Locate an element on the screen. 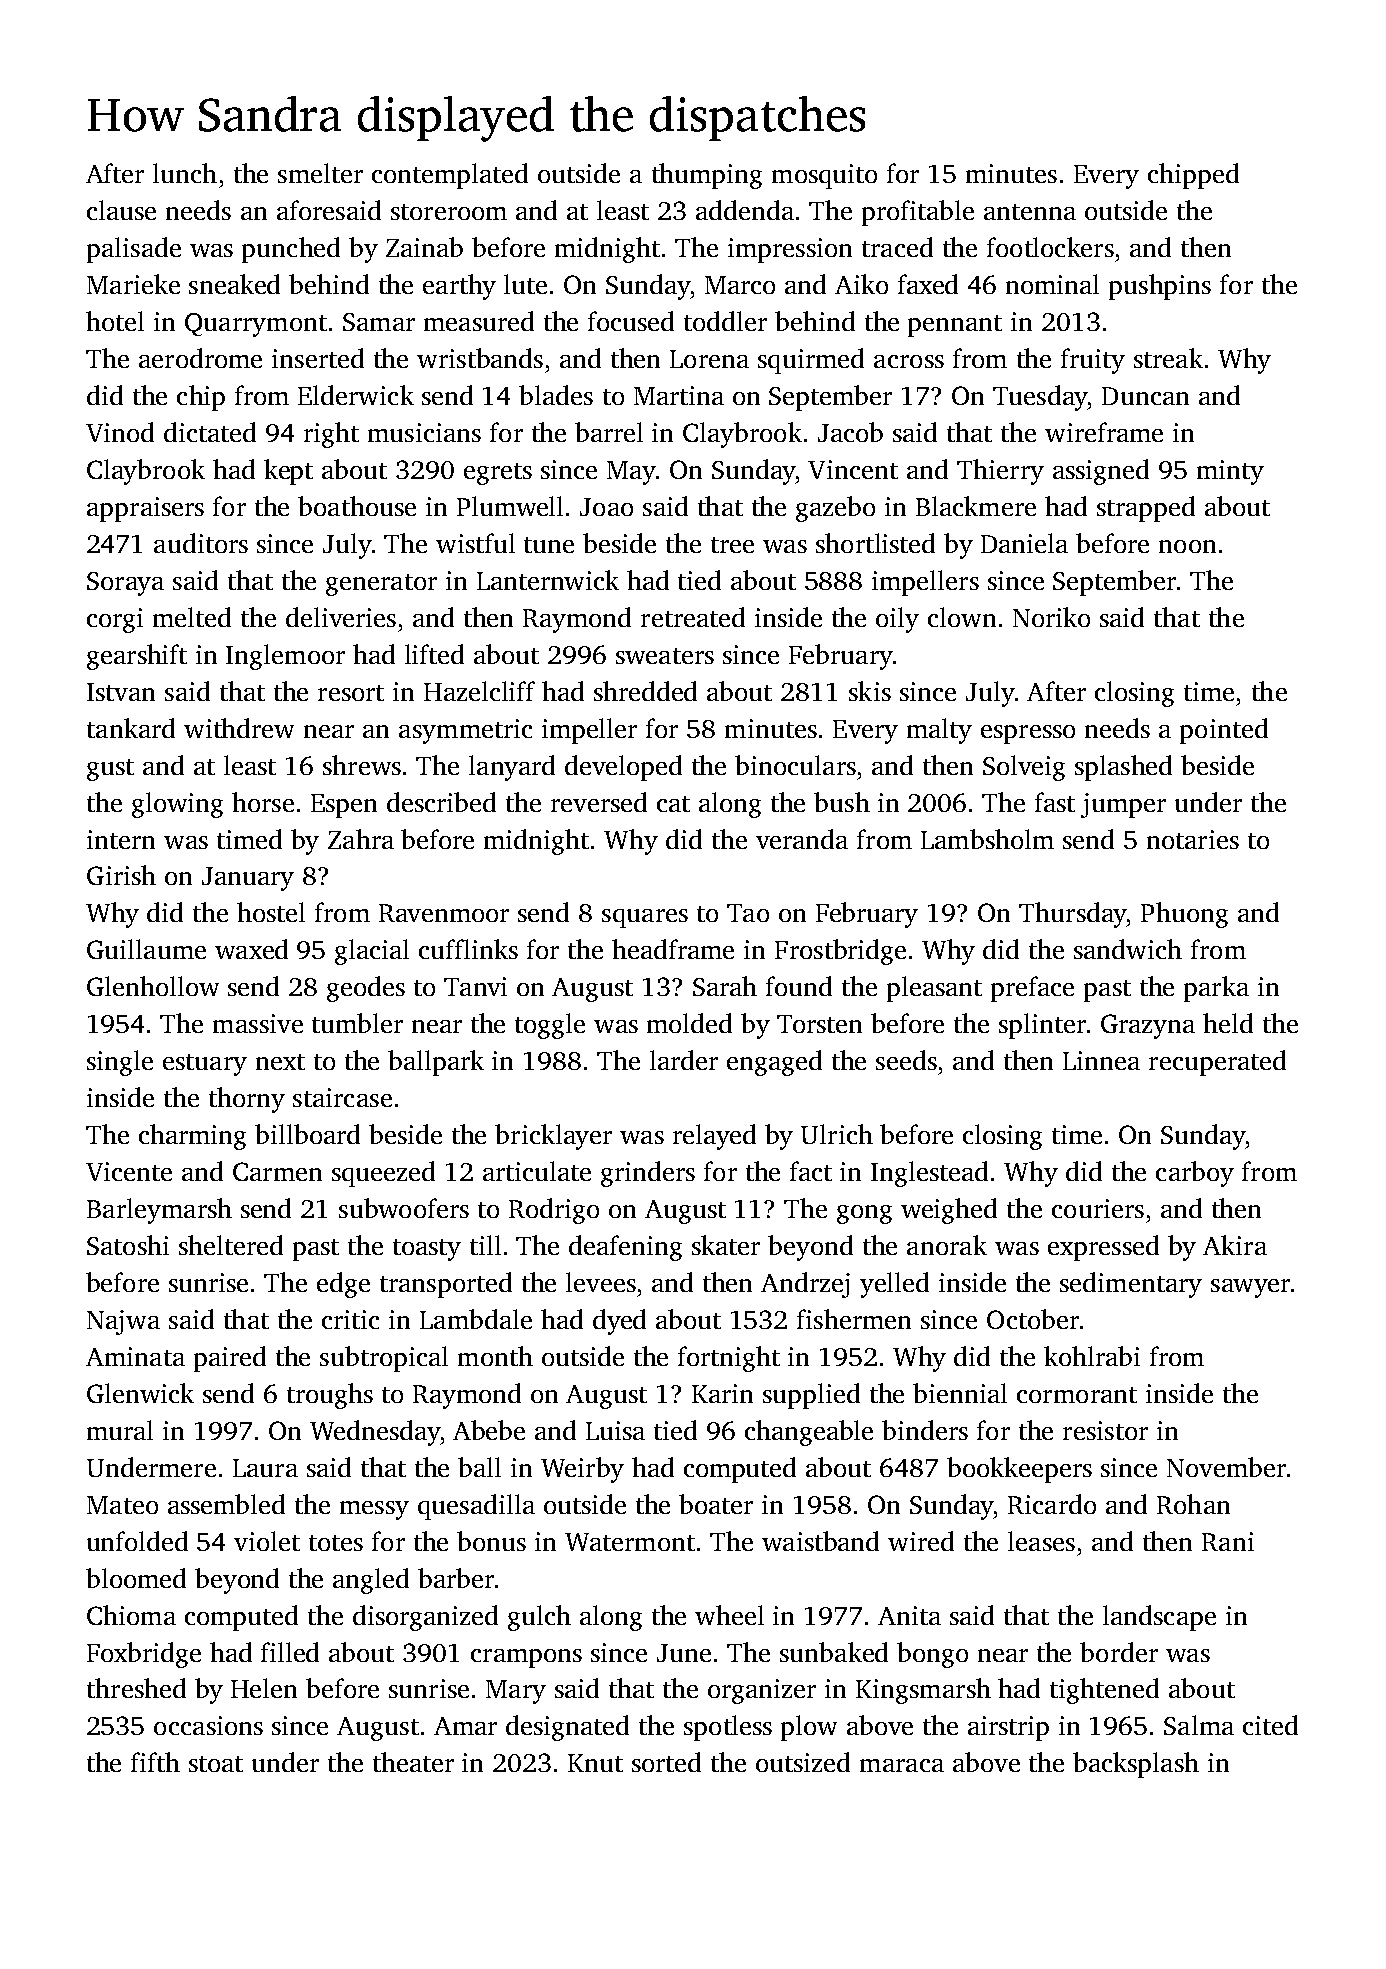  sawyer is located at coordinates (1250, 1288).
